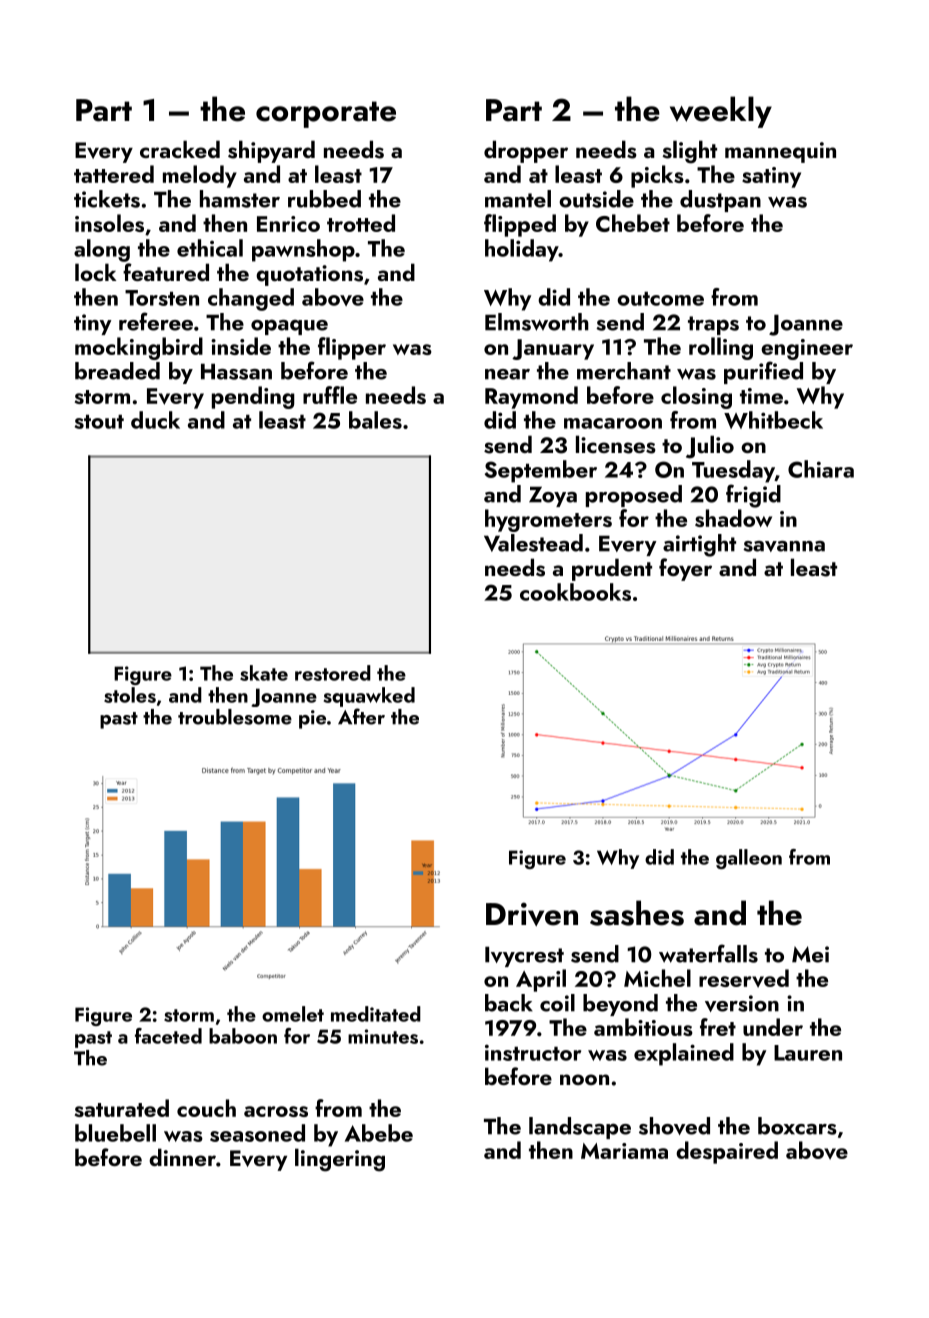 The width and height of the page is (929, 1318). What do you see at coordinates (696, 397) in the page?
I see `closing` at bounding box center [696, 397].
